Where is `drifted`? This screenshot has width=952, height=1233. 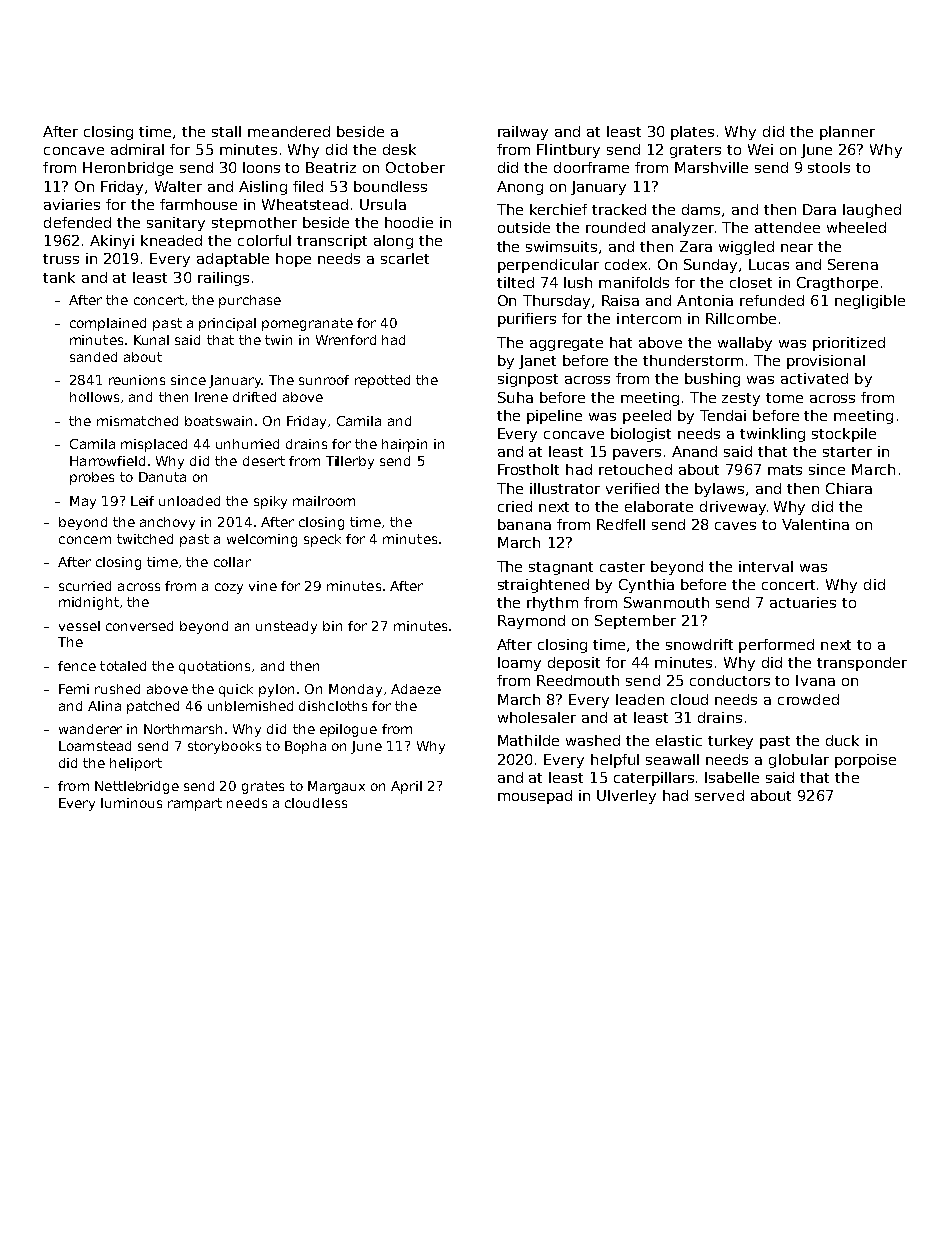
drifted is located at coordinates (254, 397).
